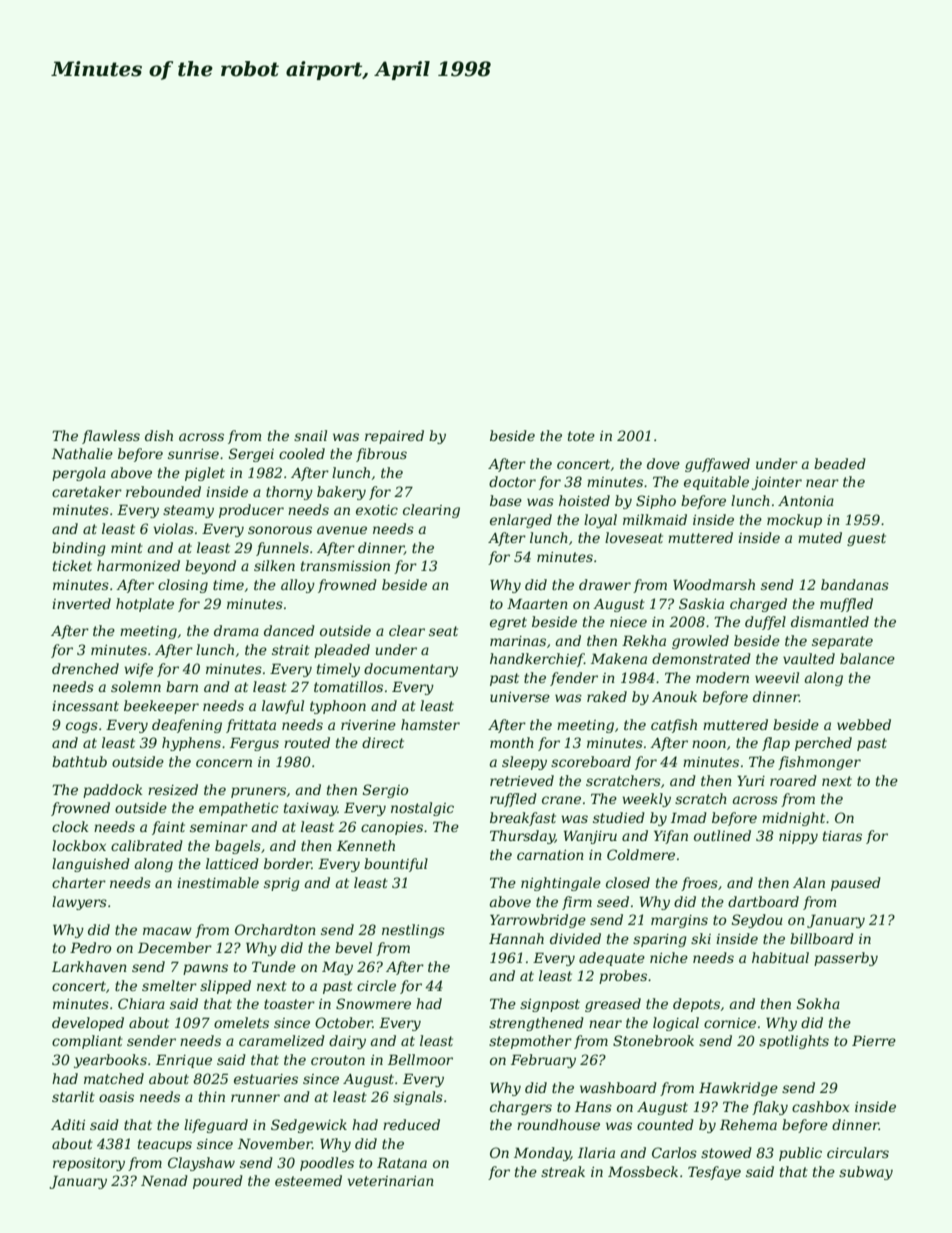 Image resolution: width=952 pixels, height=1233 pixels. I want to click on habitual, so click(780, 957).
